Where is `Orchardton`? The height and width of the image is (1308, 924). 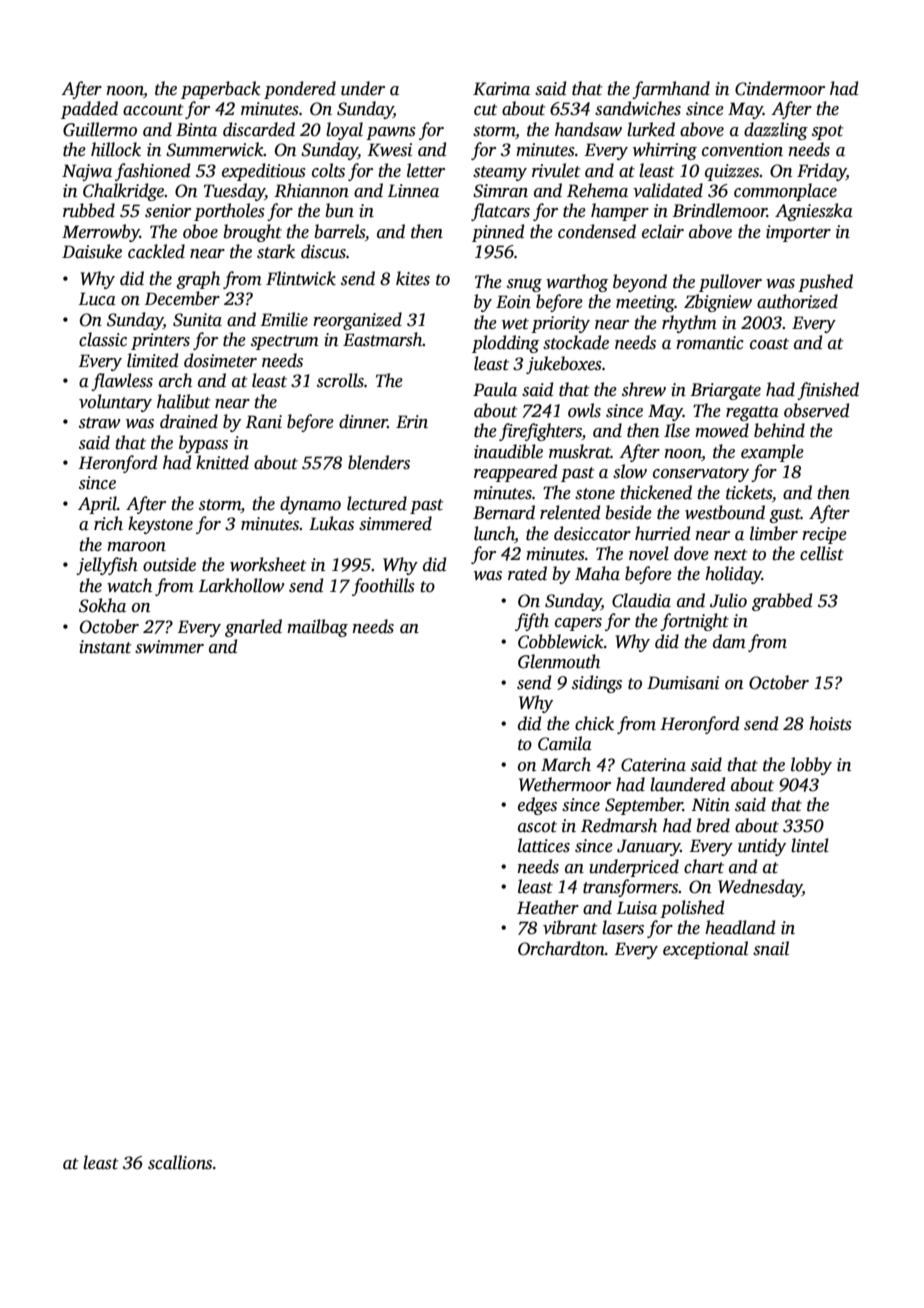
Orchardton is located at coordinates (561, 948).
